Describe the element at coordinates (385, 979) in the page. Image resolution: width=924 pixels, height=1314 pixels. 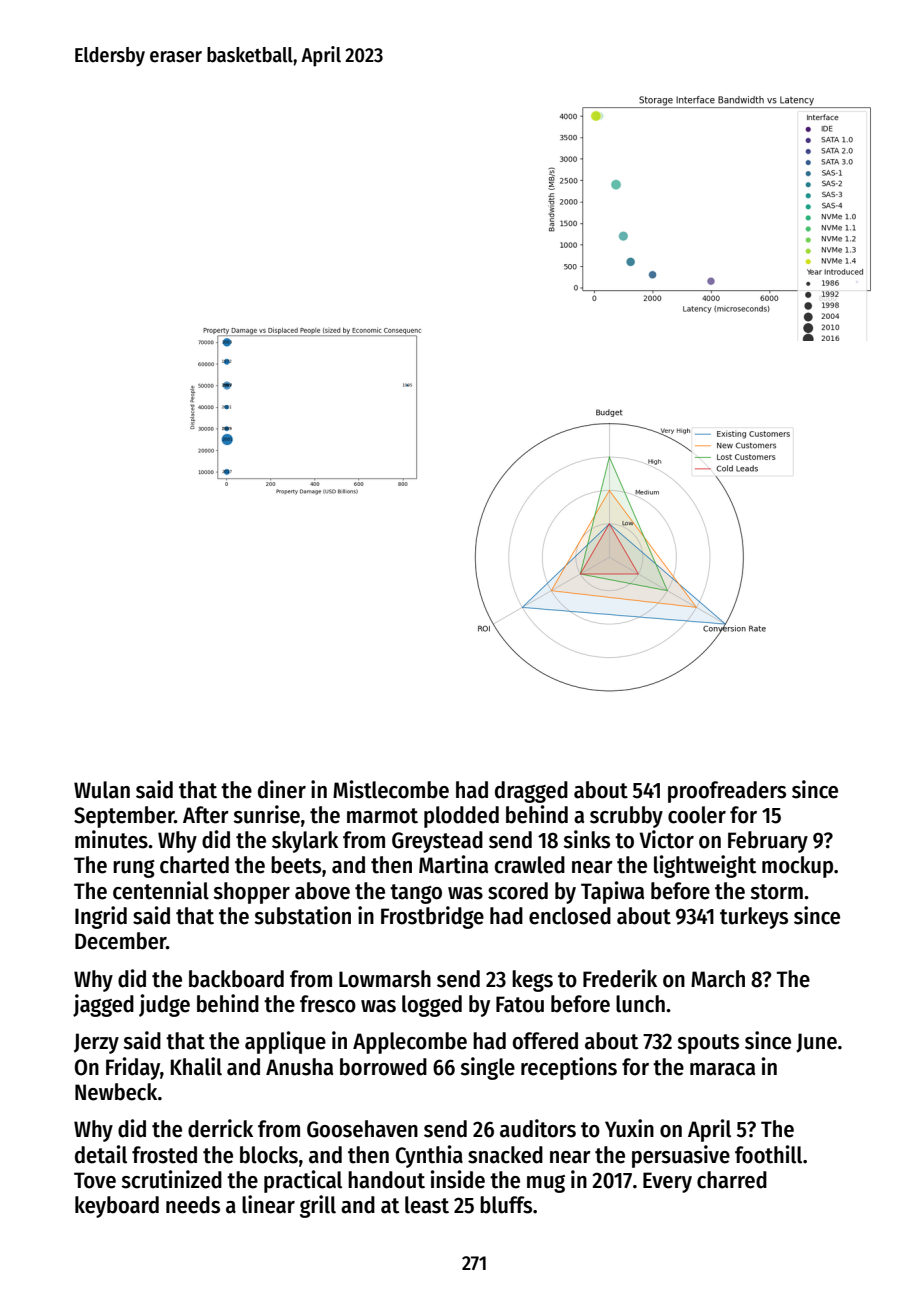
I see `Lowmarsh` at that location.
